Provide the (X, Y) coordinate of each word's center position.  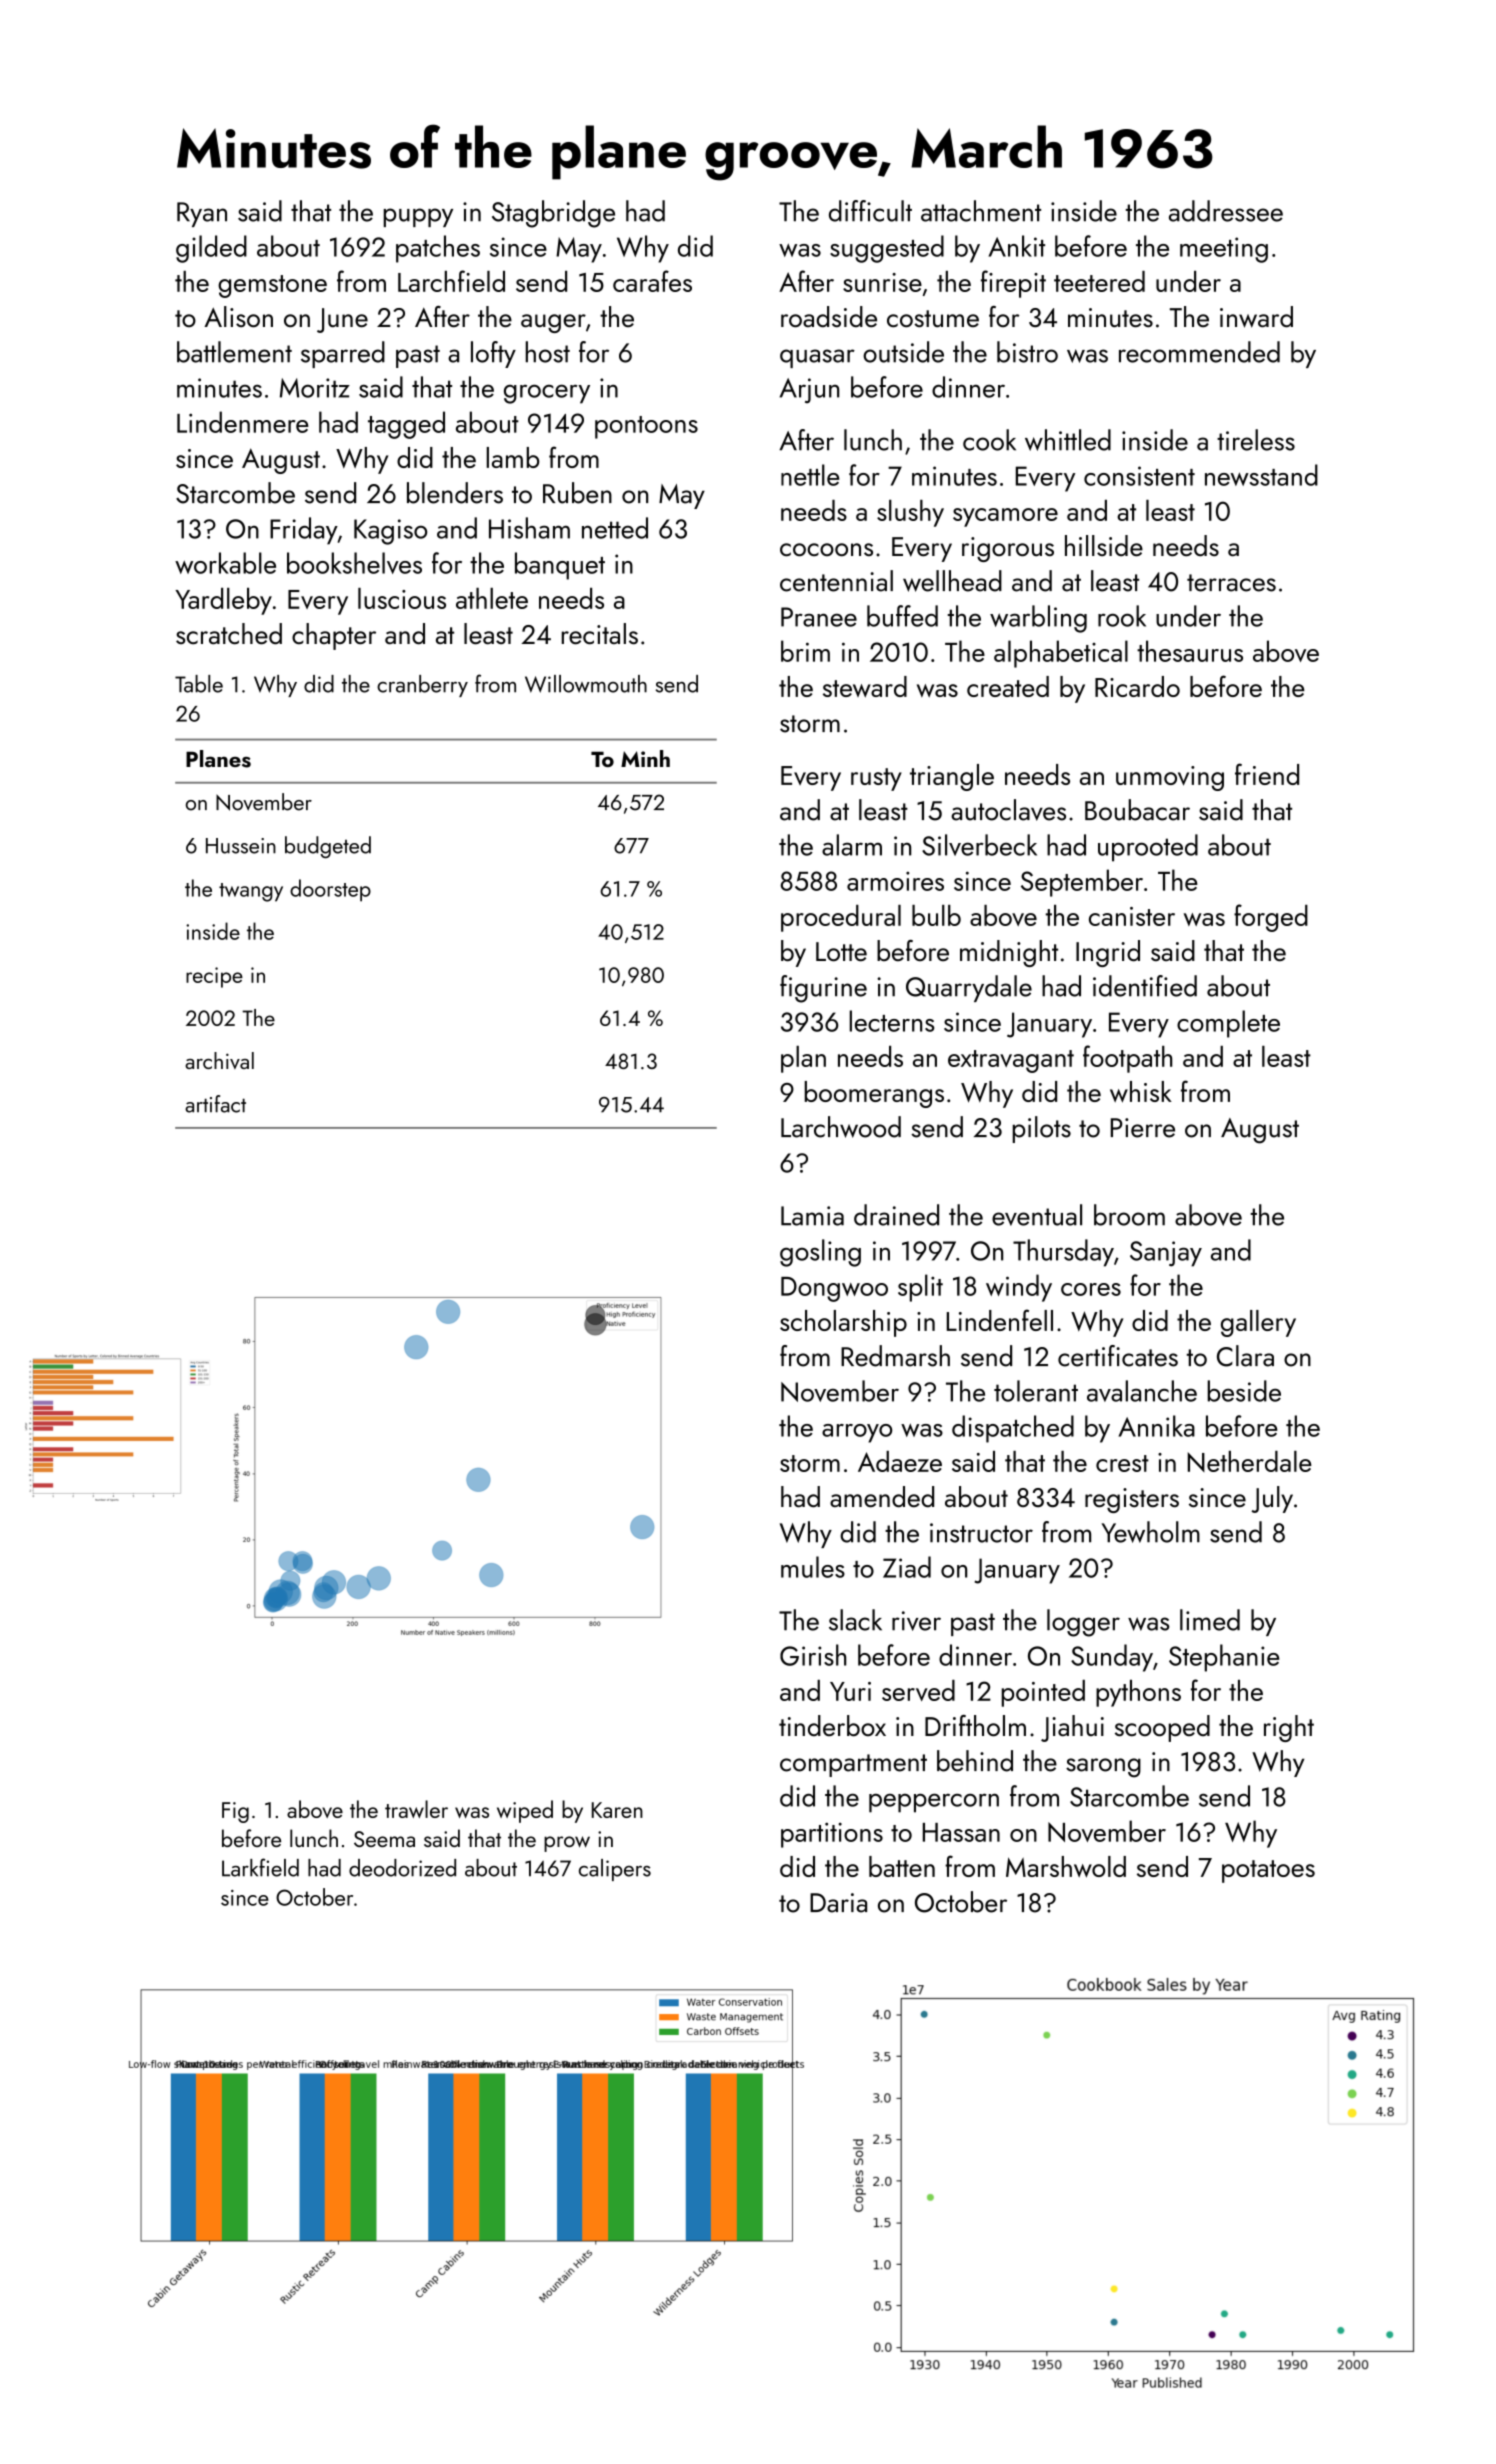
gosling (820, 1253)
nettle (810, 475)
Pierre (1143, 1128)
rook (1122, 616)
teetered (1099, 281)
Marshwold (1066, 1867)
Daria (838, 1903)
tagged (406, 425)
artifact (215, 1104)
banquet (560, 566)
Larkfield (260, 1867)
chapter (334, 636)
